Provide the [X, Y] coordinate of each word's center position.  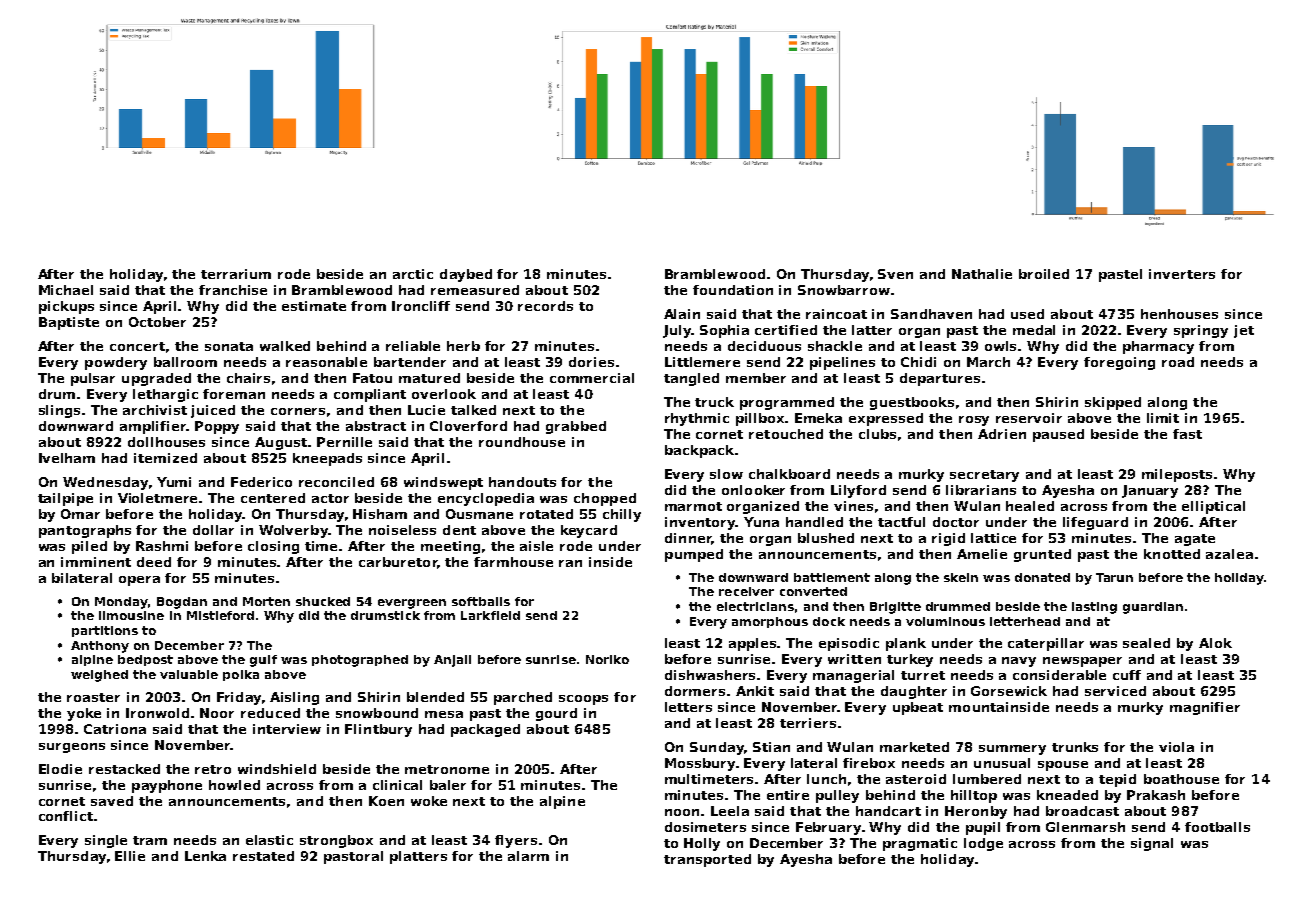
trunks [1075, 747]
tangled [691, 379]
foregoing [1119, 363]
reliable [413, 346]
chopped [605, 499]
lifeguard [1095, 523]
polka [241, 675]
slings [59, 411]
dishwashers [710, 675]
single [106, 841]
